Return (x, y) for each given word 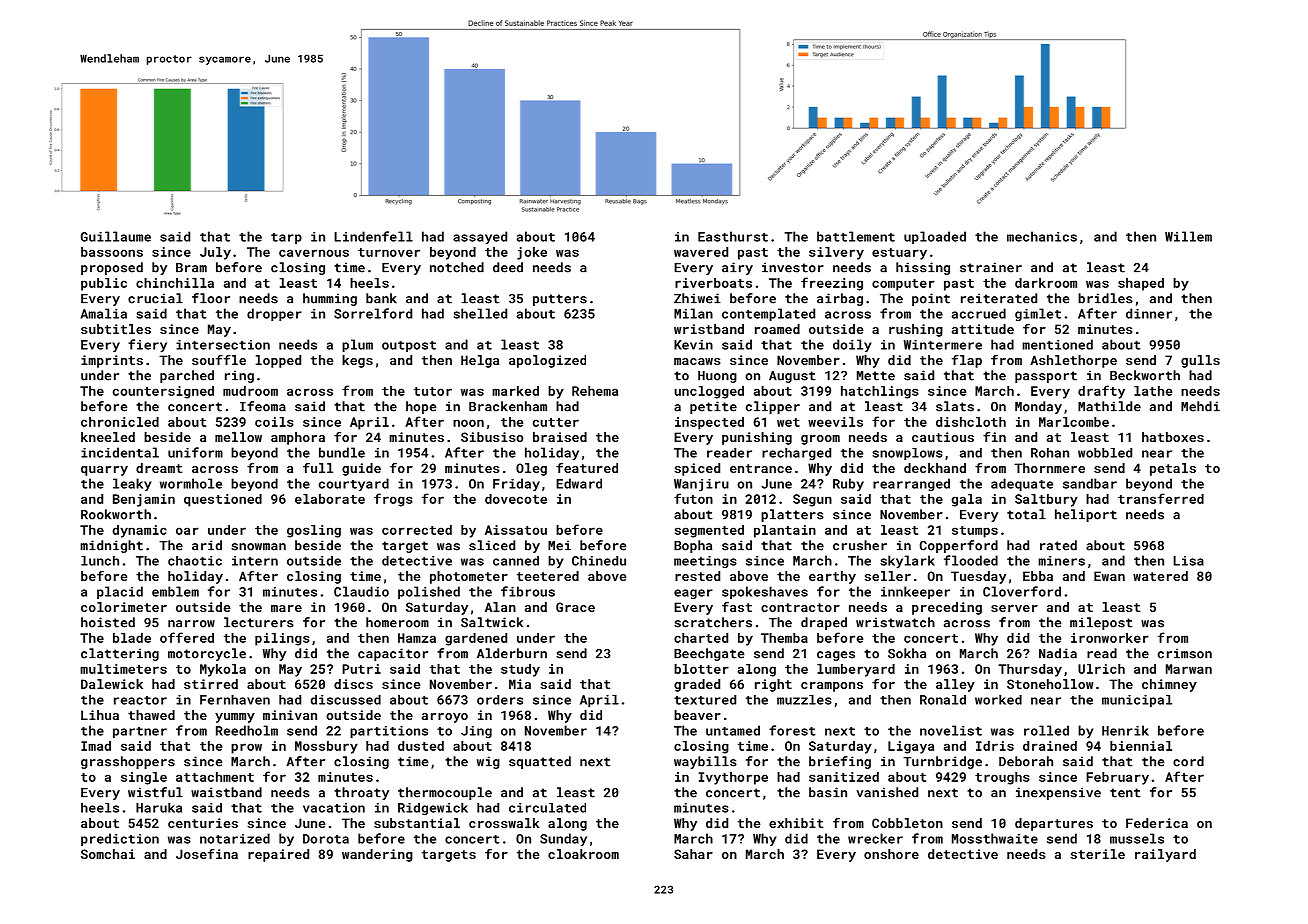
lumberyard (856, 670)
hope (421, 407)
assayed (480, 237)
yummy (235, 718)
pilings (282, 639)
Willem (1188, 236)
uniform (195, 452)
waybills (705, 762)
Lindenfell (373, 236)
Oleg (531, 469)
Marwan (1189, 669)
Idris (995, 746)
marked (515, 391)
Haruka (159, 808)
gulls (1200, 361)
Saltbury (1046, 500)
